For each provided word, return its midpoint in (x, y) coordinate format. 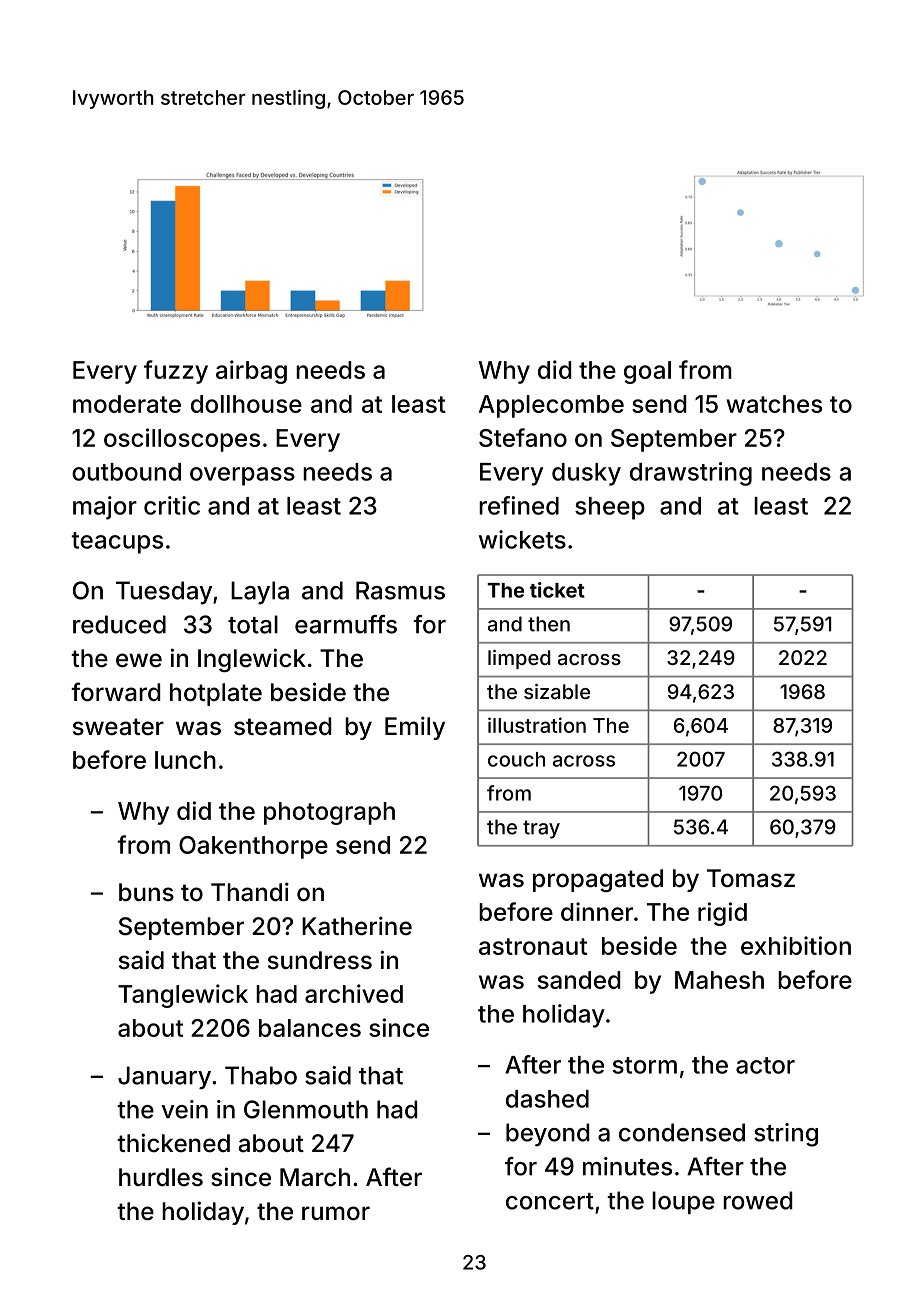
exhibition (796, 945)
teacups (117, 543)
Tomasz (751, 878)
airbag (251, 372)
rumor (336, 1213)
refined (519, 505)
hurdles (161, 1177)
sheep (610, 508)
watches (774, 404)
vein (184, 1109)
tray (541, 829)
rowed (757, 1200)
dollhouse (246, 404)
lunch (185, 760)
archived (354, 993)
